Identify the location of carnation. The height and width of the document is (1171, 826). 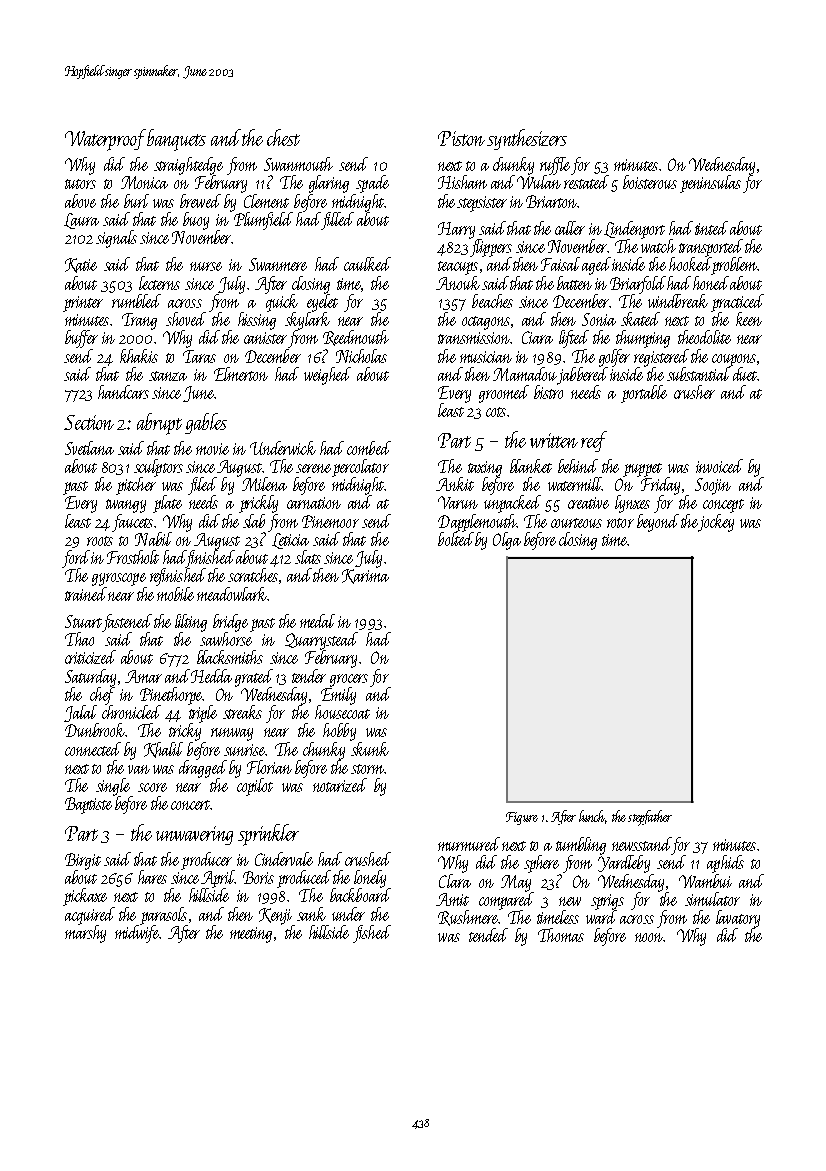
(314, 503).
